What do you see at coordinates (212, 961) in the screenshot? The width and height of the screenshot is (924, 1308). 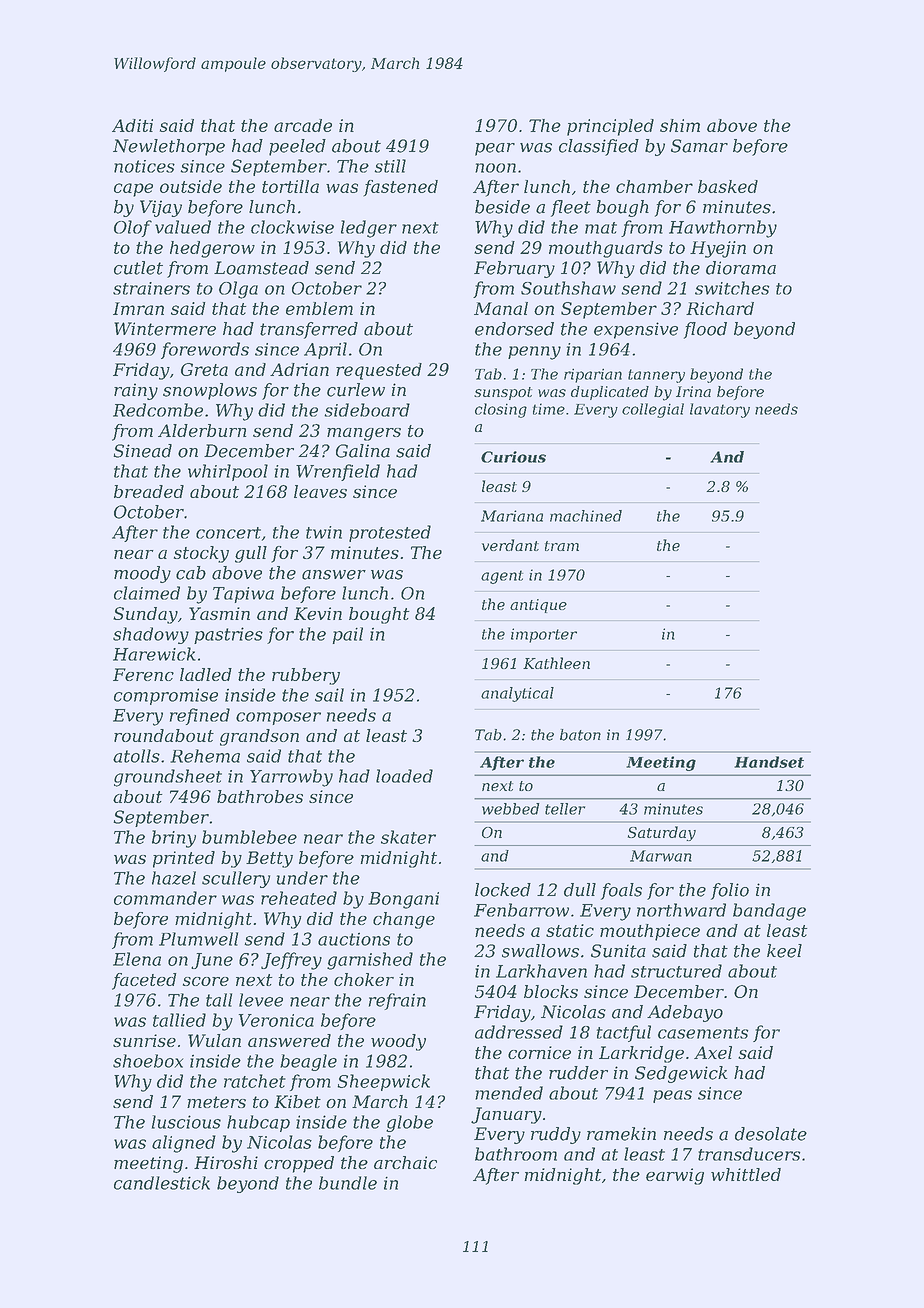 I see `June` at bounding box center [212, 961].
